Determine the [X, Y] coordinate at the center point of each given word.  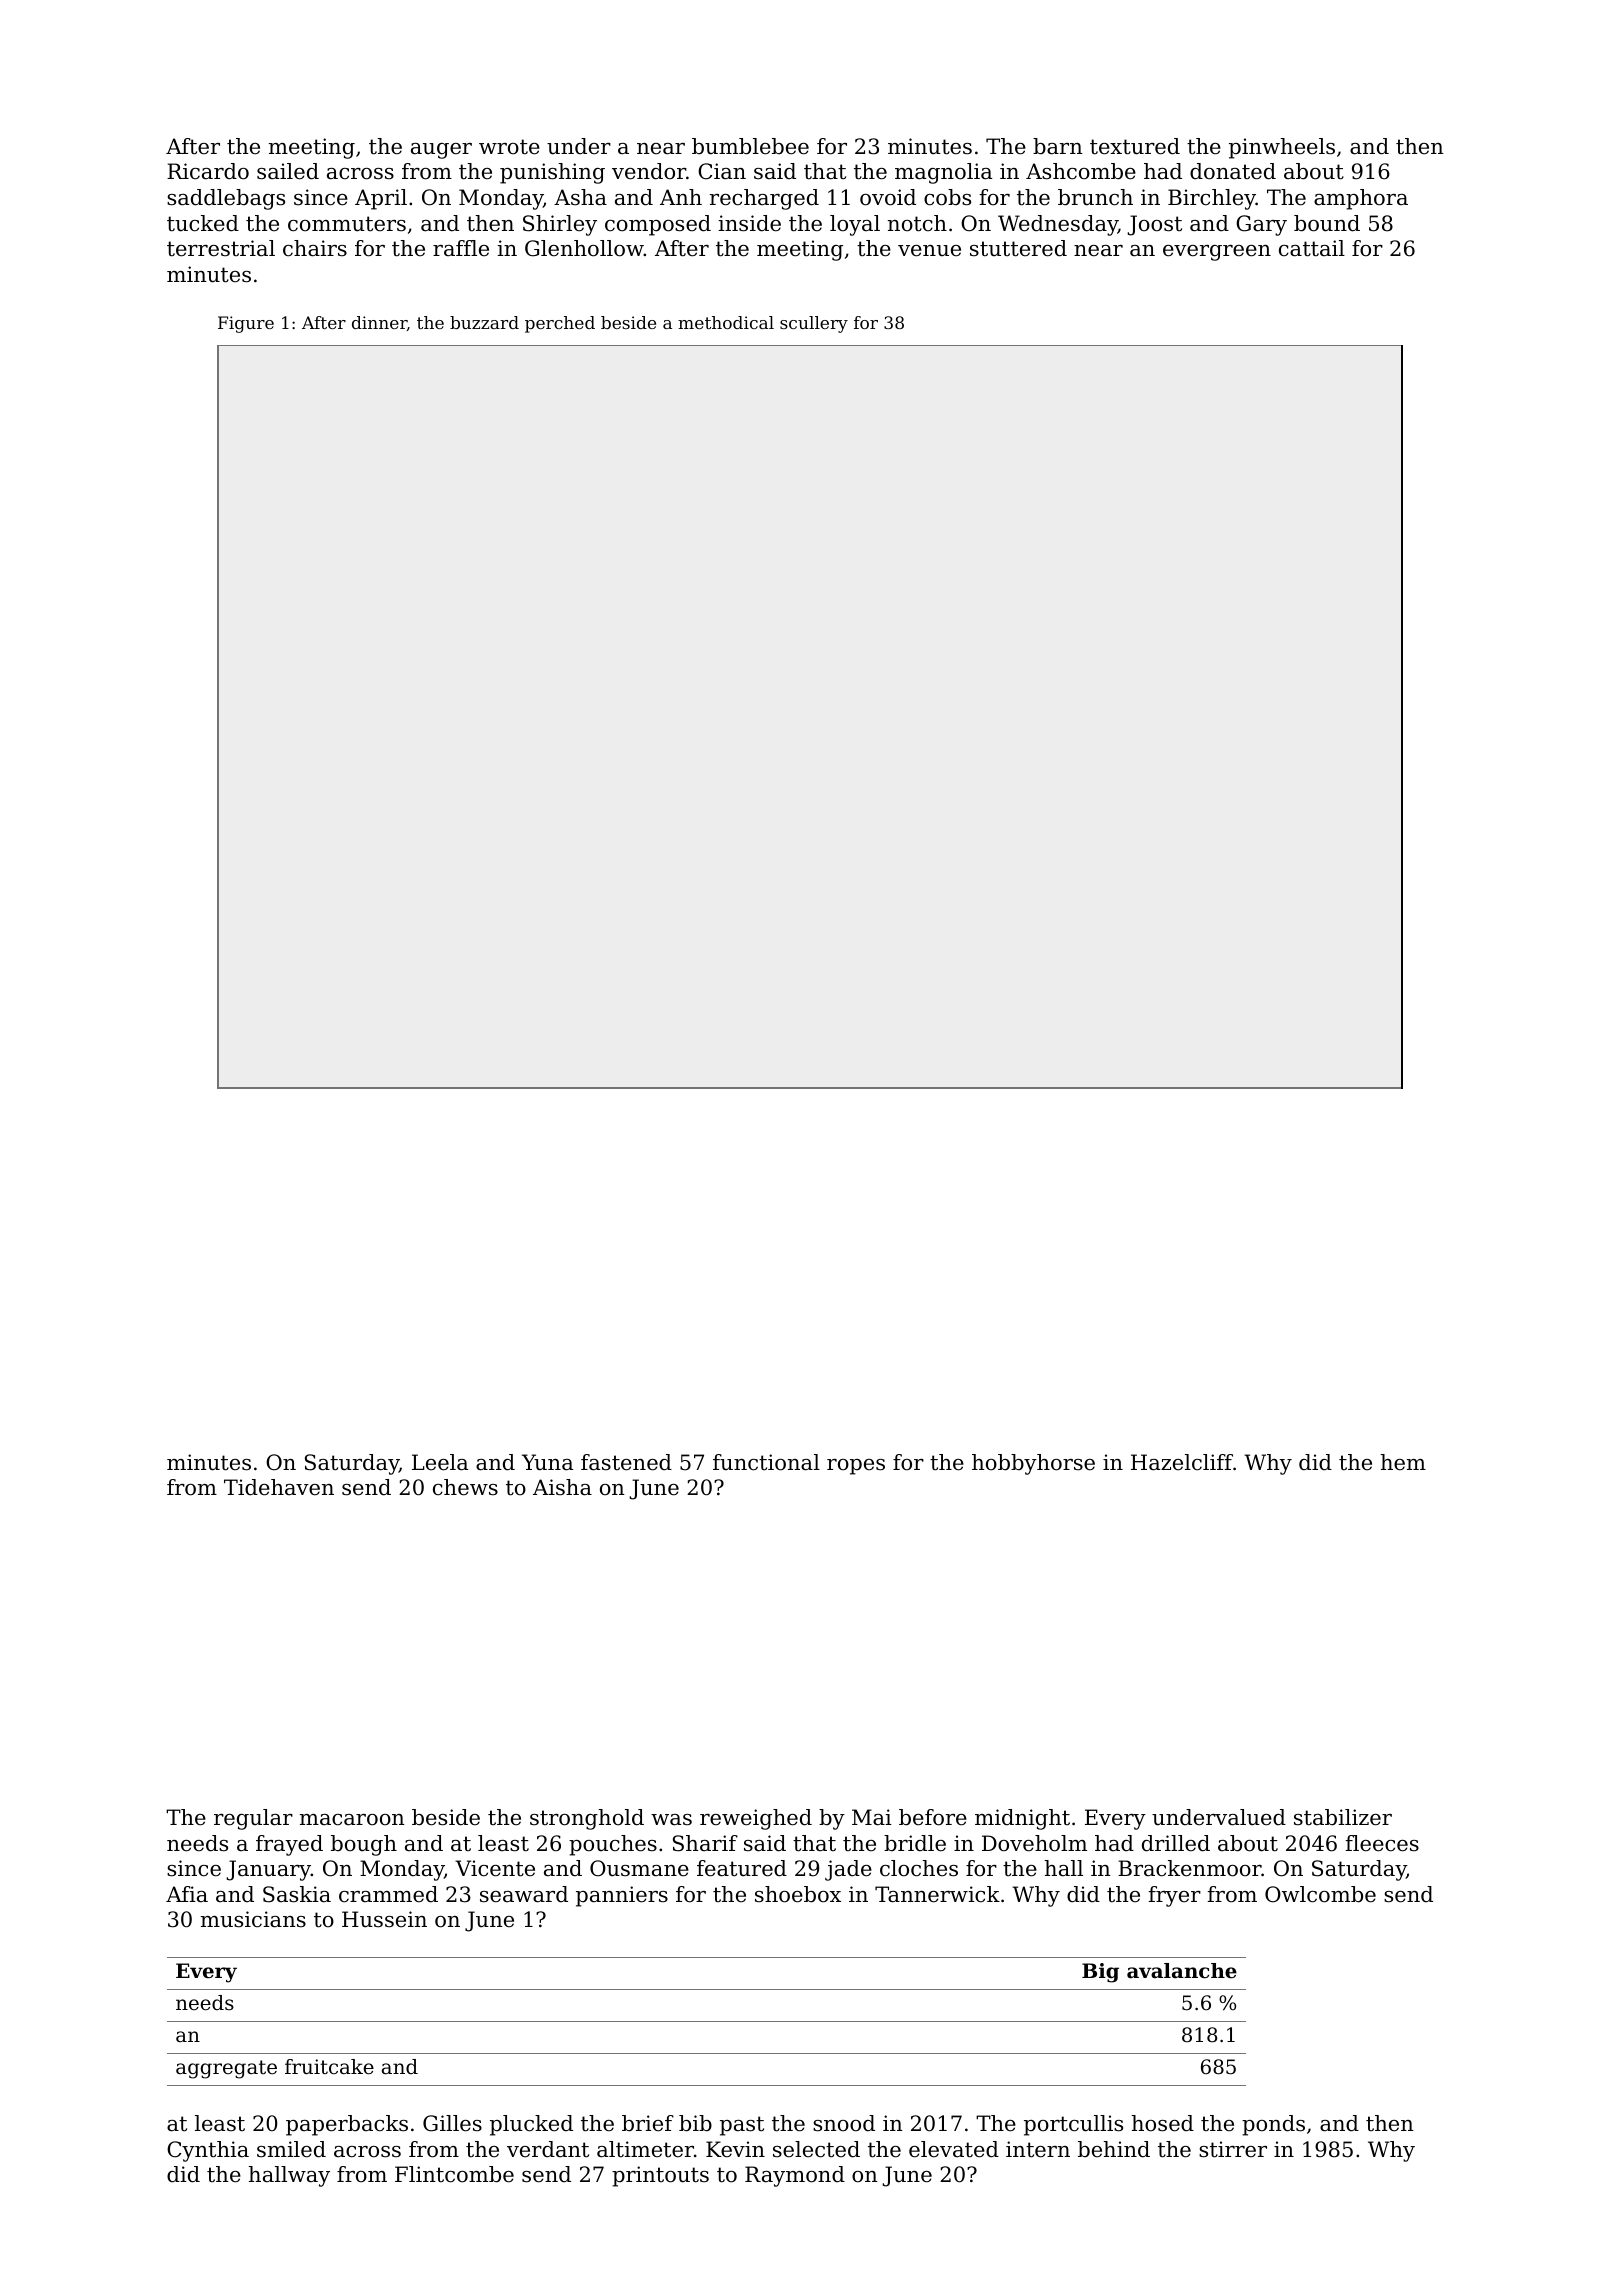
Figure [246, 324]
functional [766, 1462]
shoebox [798, 1894]
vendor [649, 171]
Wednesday [1058, 225]
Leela [440, 1462]
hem [1403, 1462]
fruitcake [329, 2067]
